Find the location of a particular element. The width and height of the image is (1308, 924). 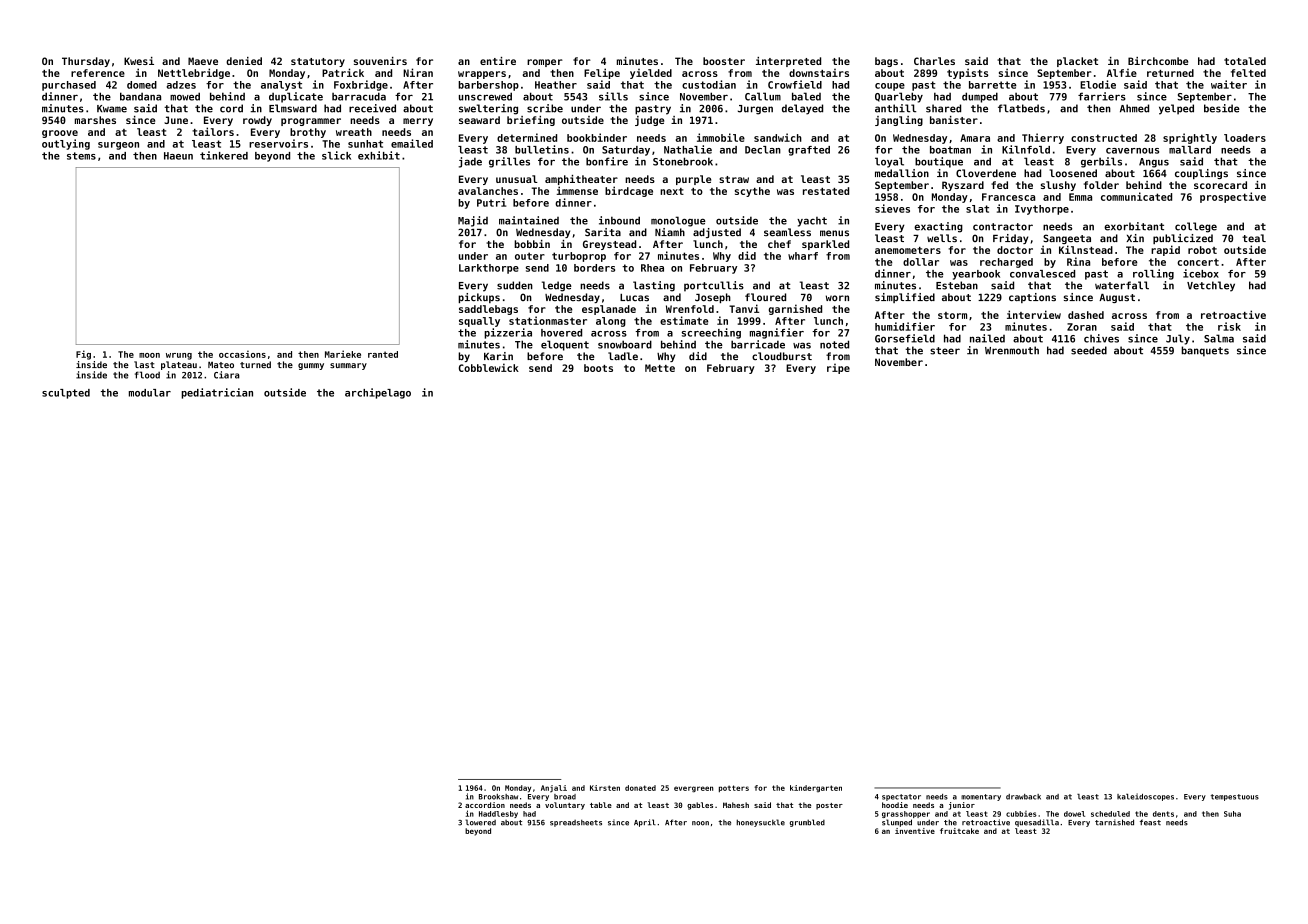

archipelago is located at coordinates (378, 393).
